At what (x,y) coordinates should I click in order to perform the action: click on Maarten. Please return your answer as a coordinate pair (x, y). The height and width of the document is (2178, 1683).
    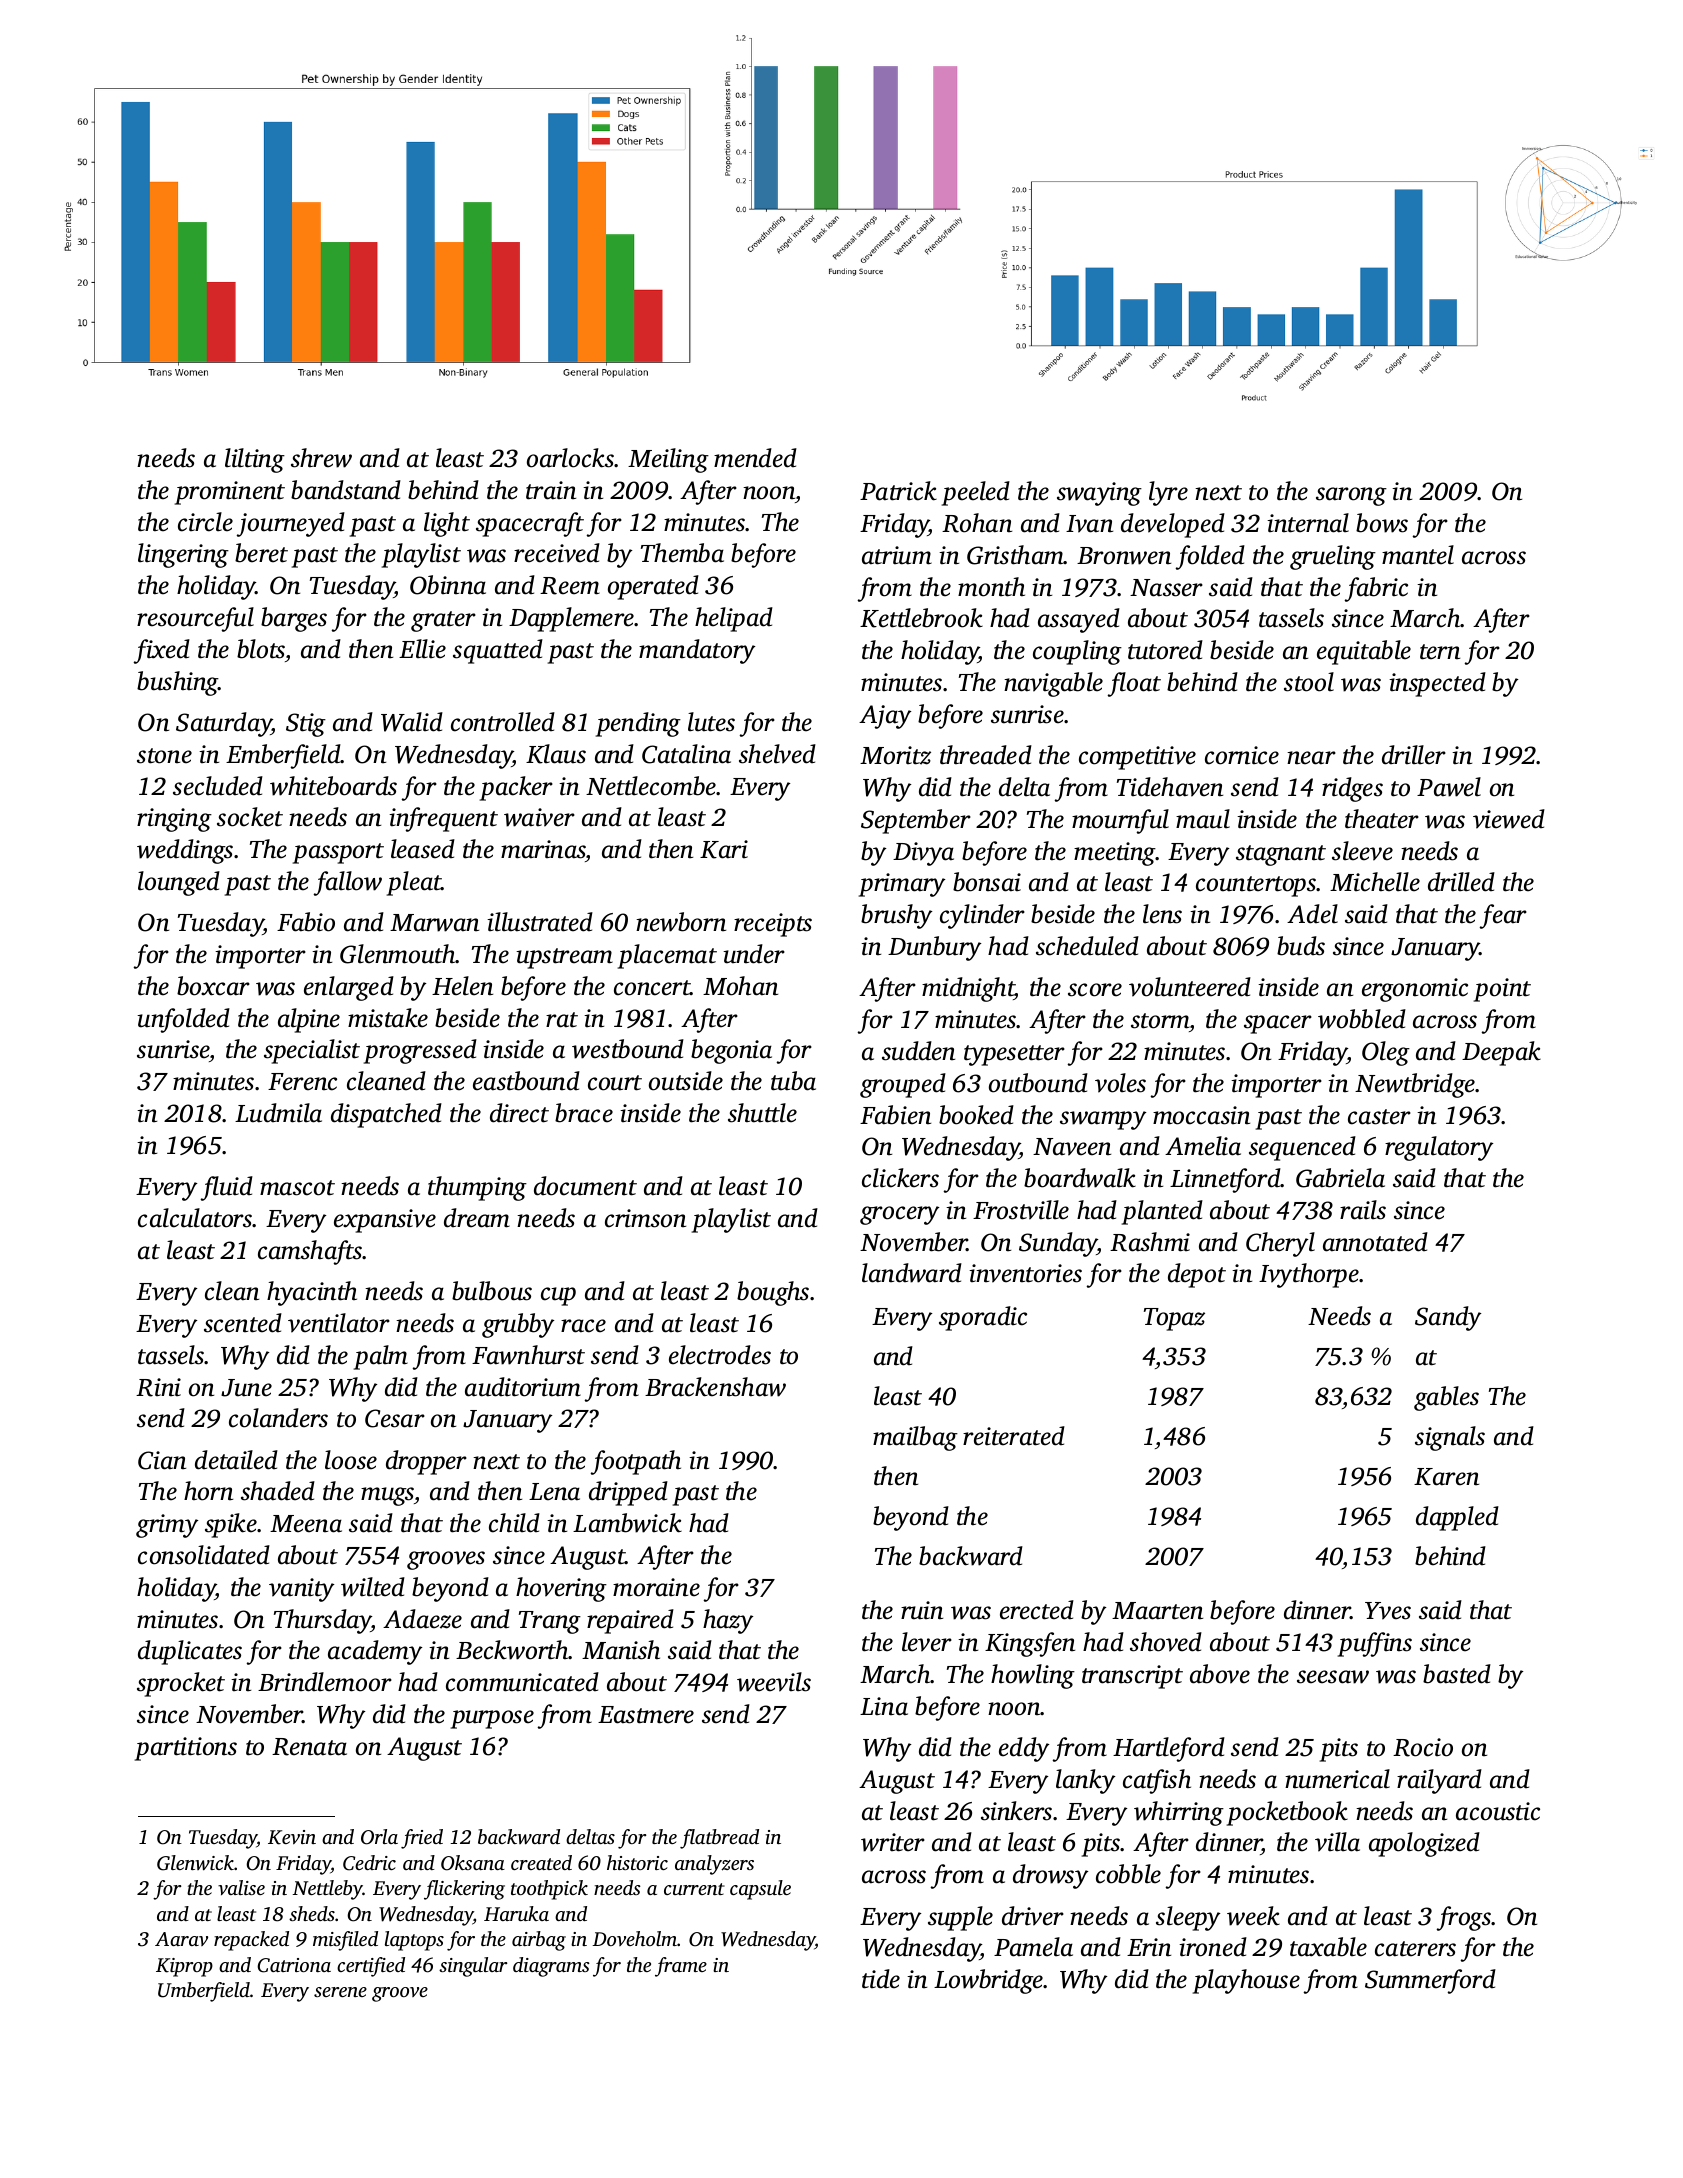
    Looking at the image, I should click on (1157, 1611).
